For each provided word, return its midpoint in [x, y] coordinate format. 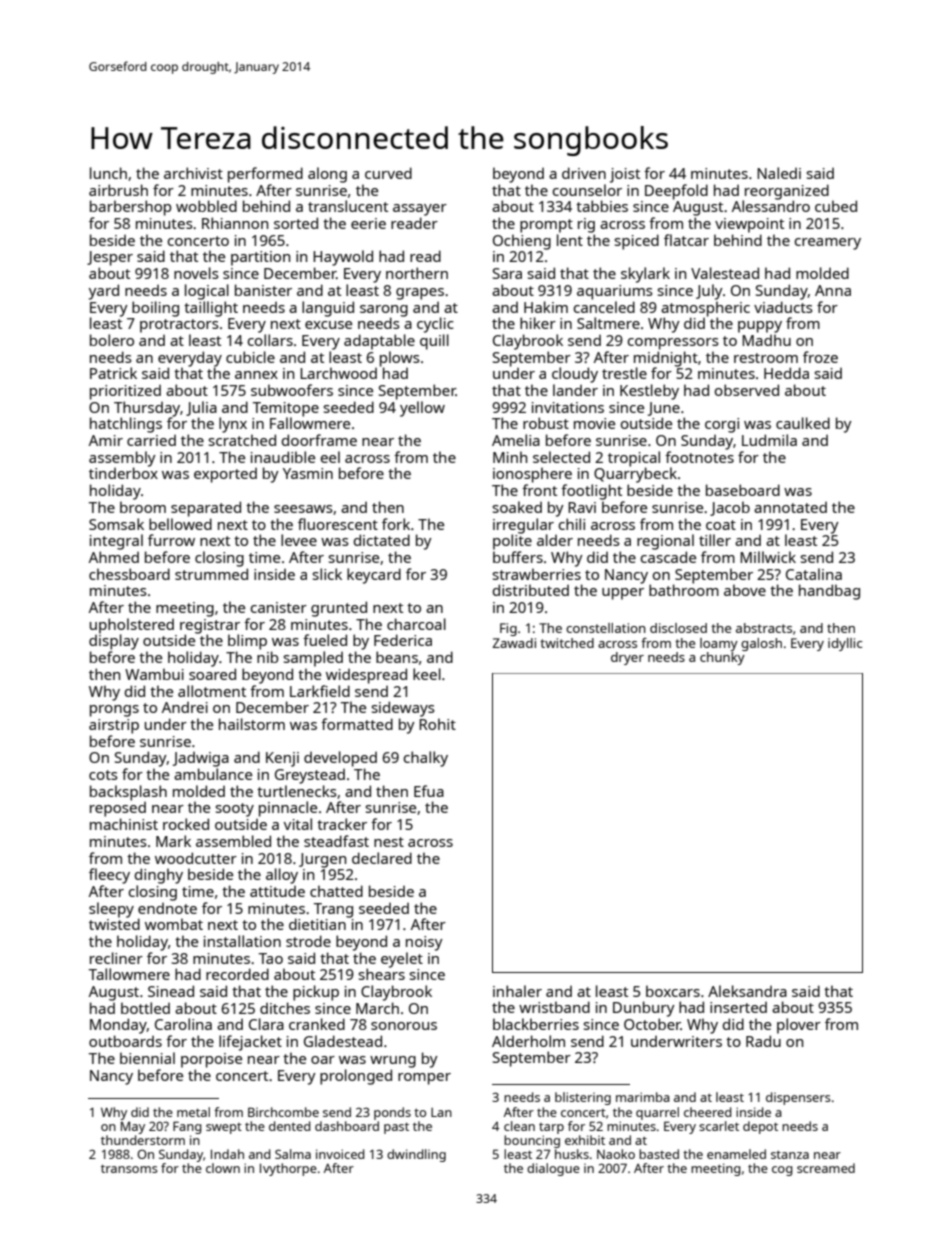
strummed [211, 574]
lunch [108, 173]
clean [519, 1126]
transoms [129, 1168]
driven [584, 173]
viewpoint [749, 225]
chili [572, 524]
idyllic [845, 644]
